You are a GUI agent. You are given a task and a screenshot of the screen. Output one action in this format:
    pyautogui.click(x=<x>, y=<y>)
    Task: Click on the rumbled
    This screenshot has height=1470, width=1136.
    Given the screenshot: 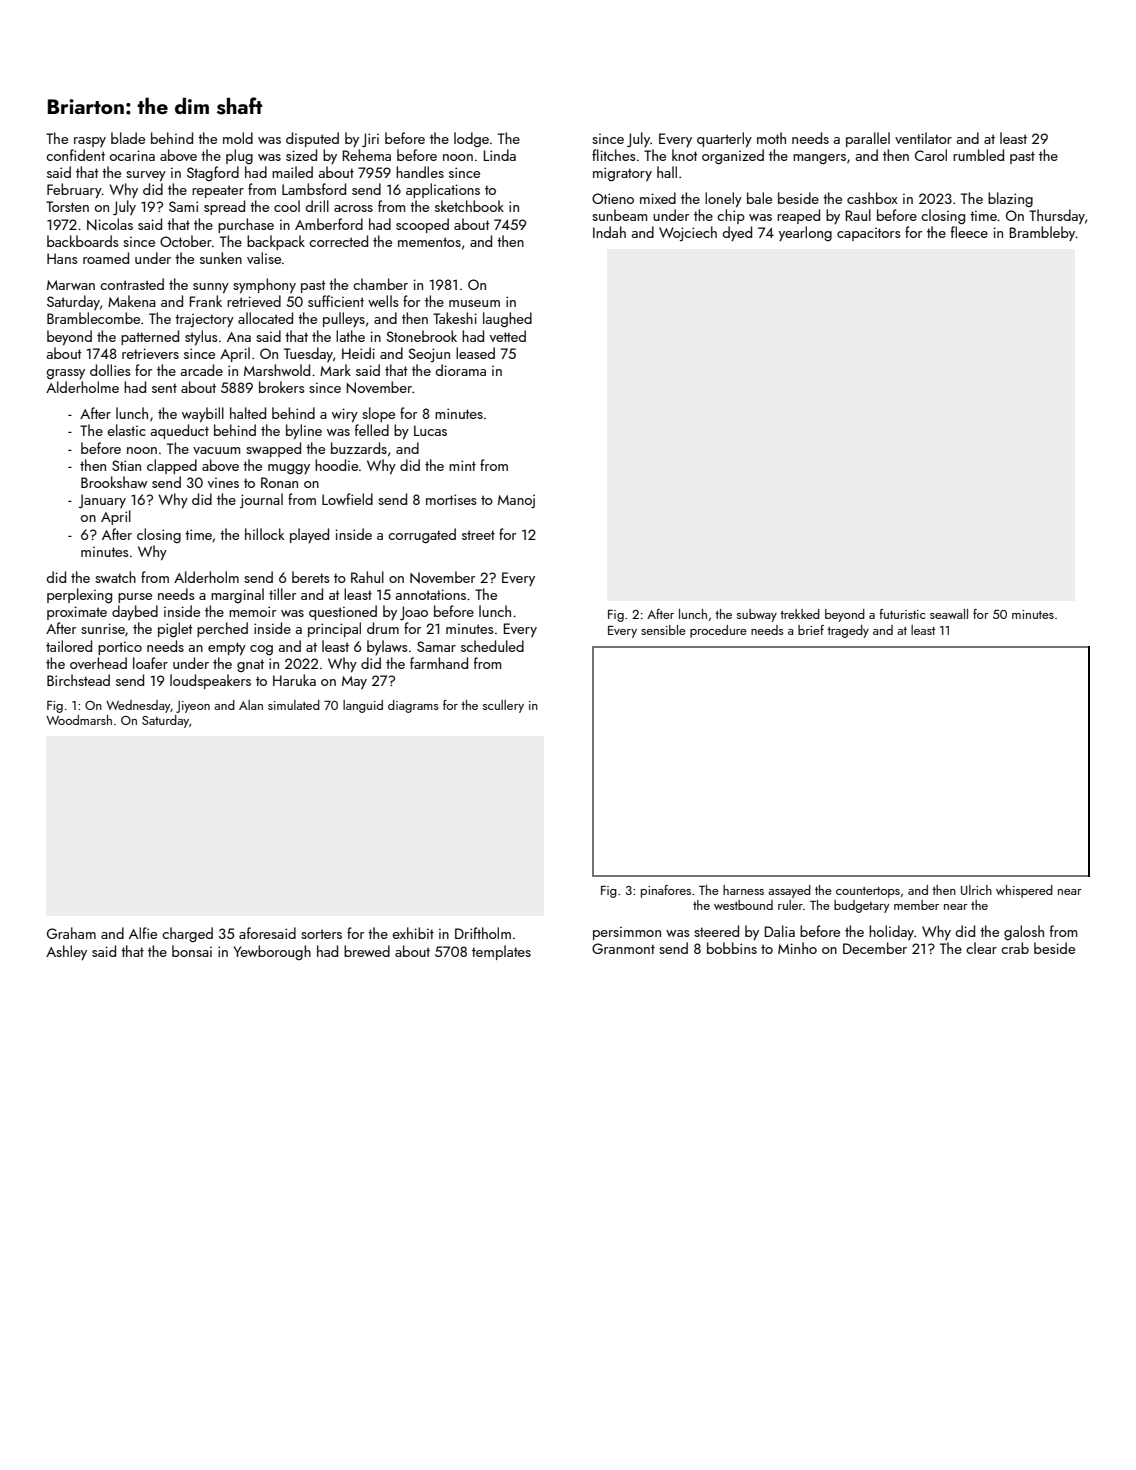 What is the action you would take?
    pyautogui.click(x=978, y=155)
